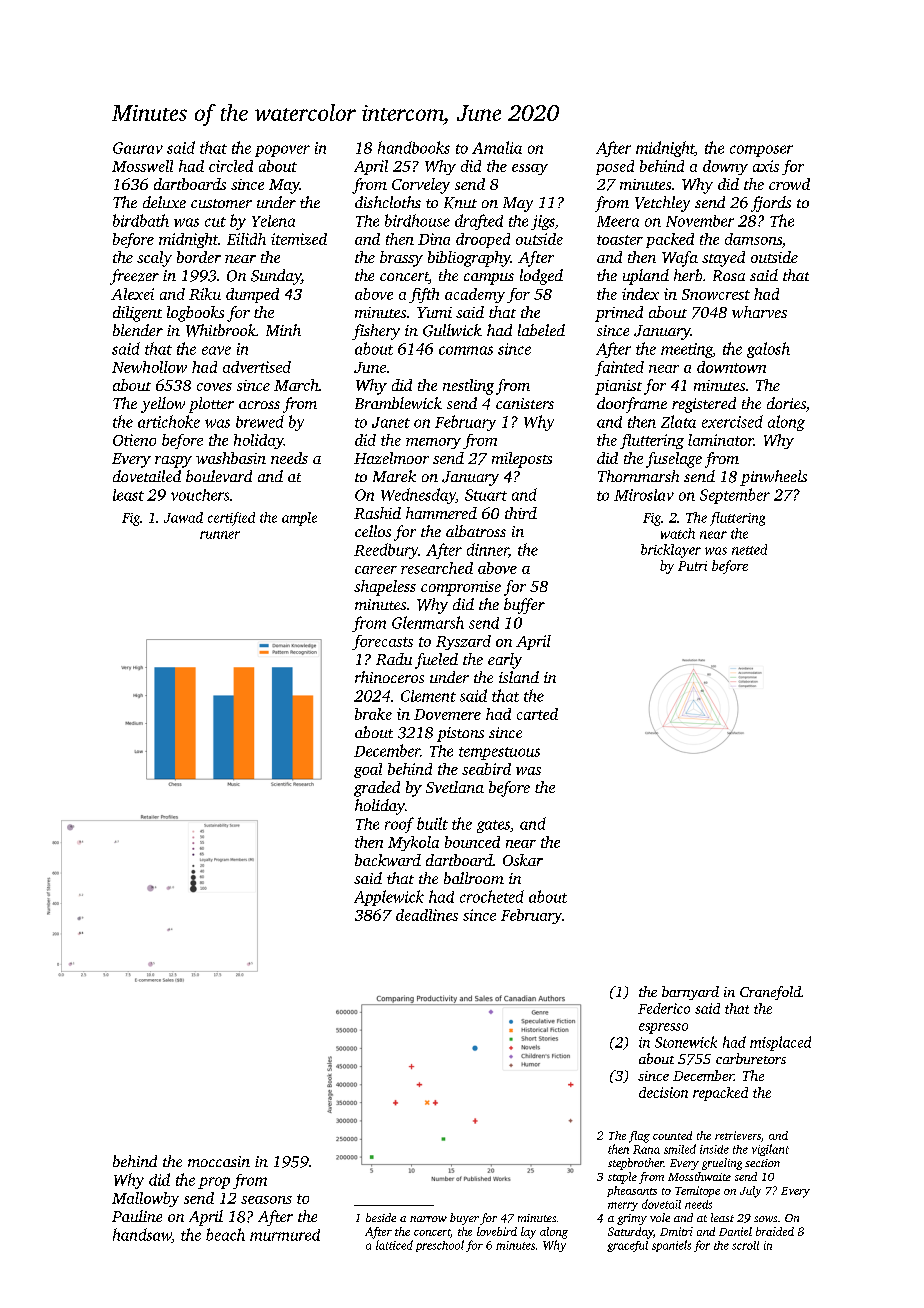 This image has width=924, height=1308. I want to click on murmured, so click(285, 1235).
